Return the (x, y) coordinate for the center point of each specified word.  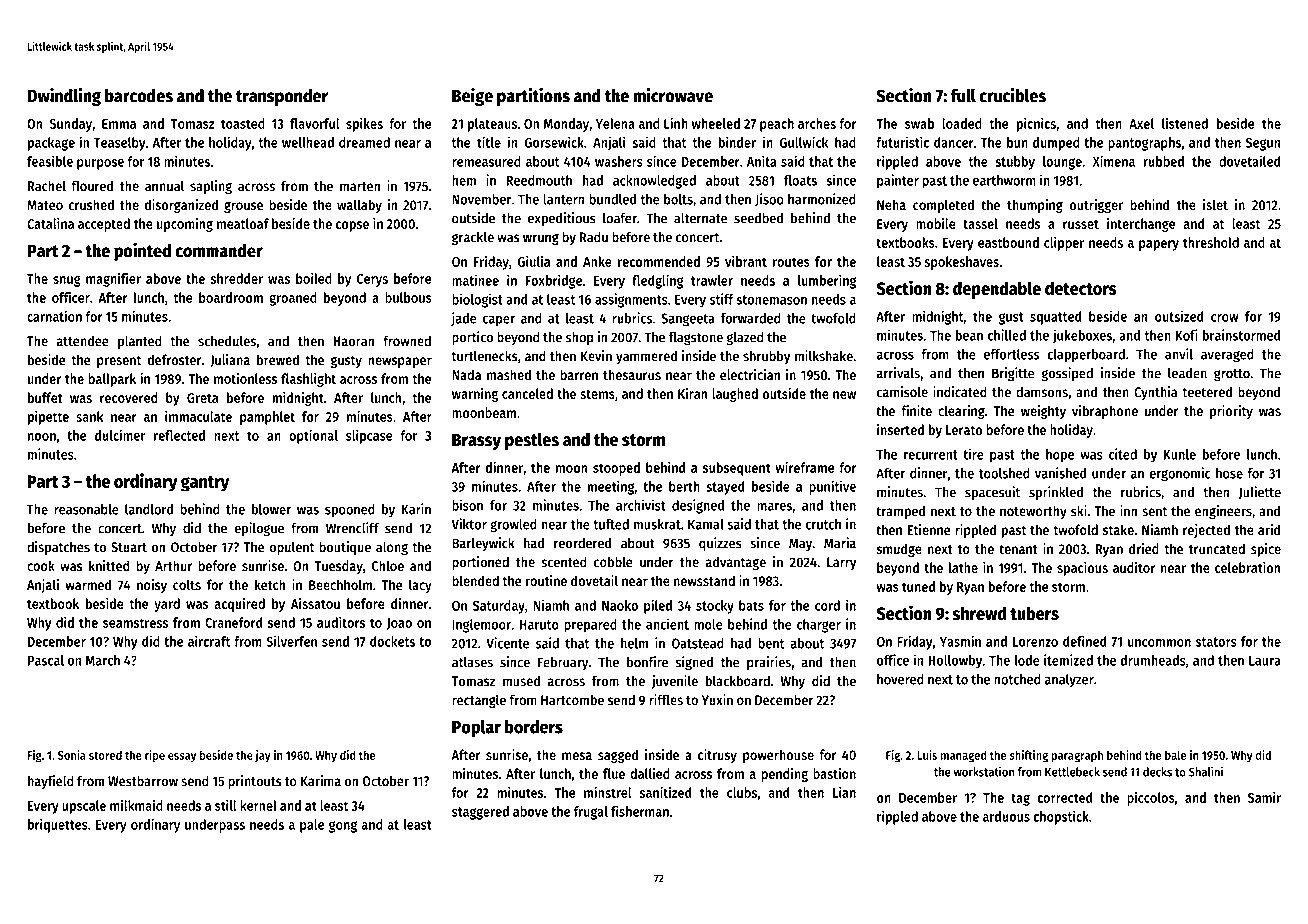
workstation (983, 771)
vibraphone (1105, 412)
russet (1081, 224)
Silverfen (291, 641)
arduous (1006, 816)
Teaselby (120, 144)
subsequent (737, 469)
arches (817, 123)
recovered (129, 397)
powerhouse (778, 756)
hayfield (51, 782)
